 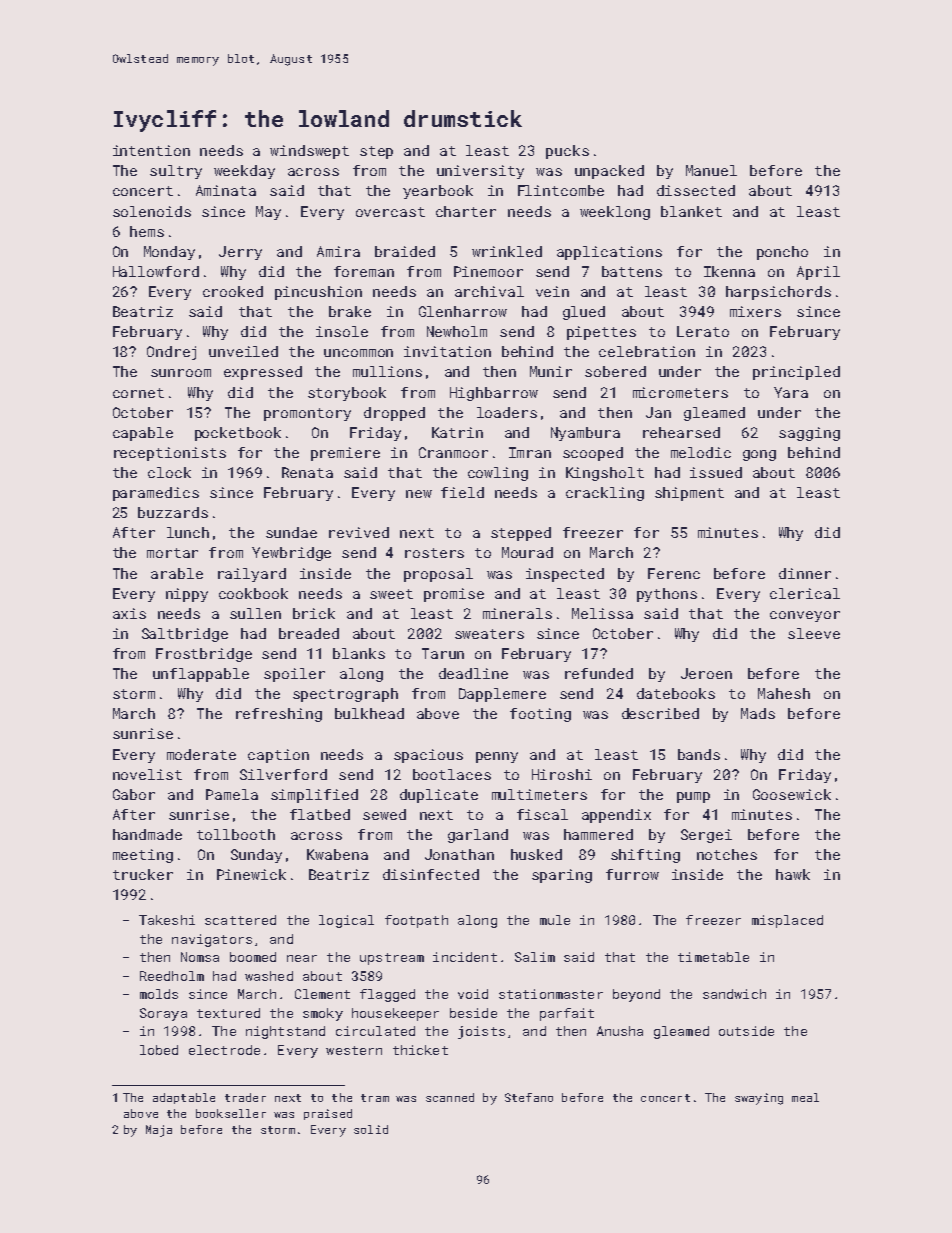 I want to click on railyard, so click(x=252, y=575).
